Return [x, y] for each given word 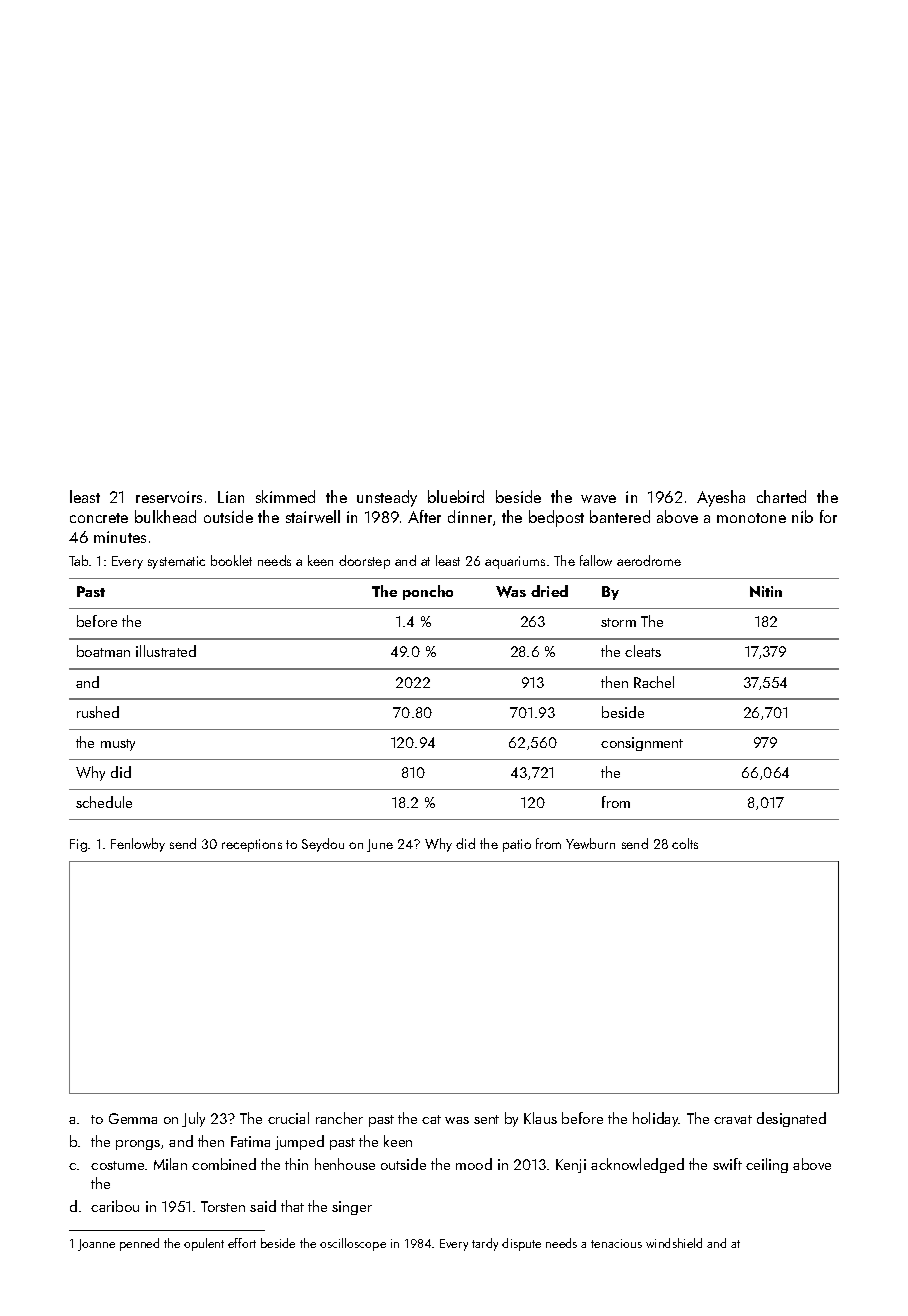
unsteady [387, 498]
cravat [733, 1119]
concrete [99, 518]
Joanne [96, 1245]
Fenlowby [138, 845]
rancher [339, 1118]
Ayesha [721, 498]
